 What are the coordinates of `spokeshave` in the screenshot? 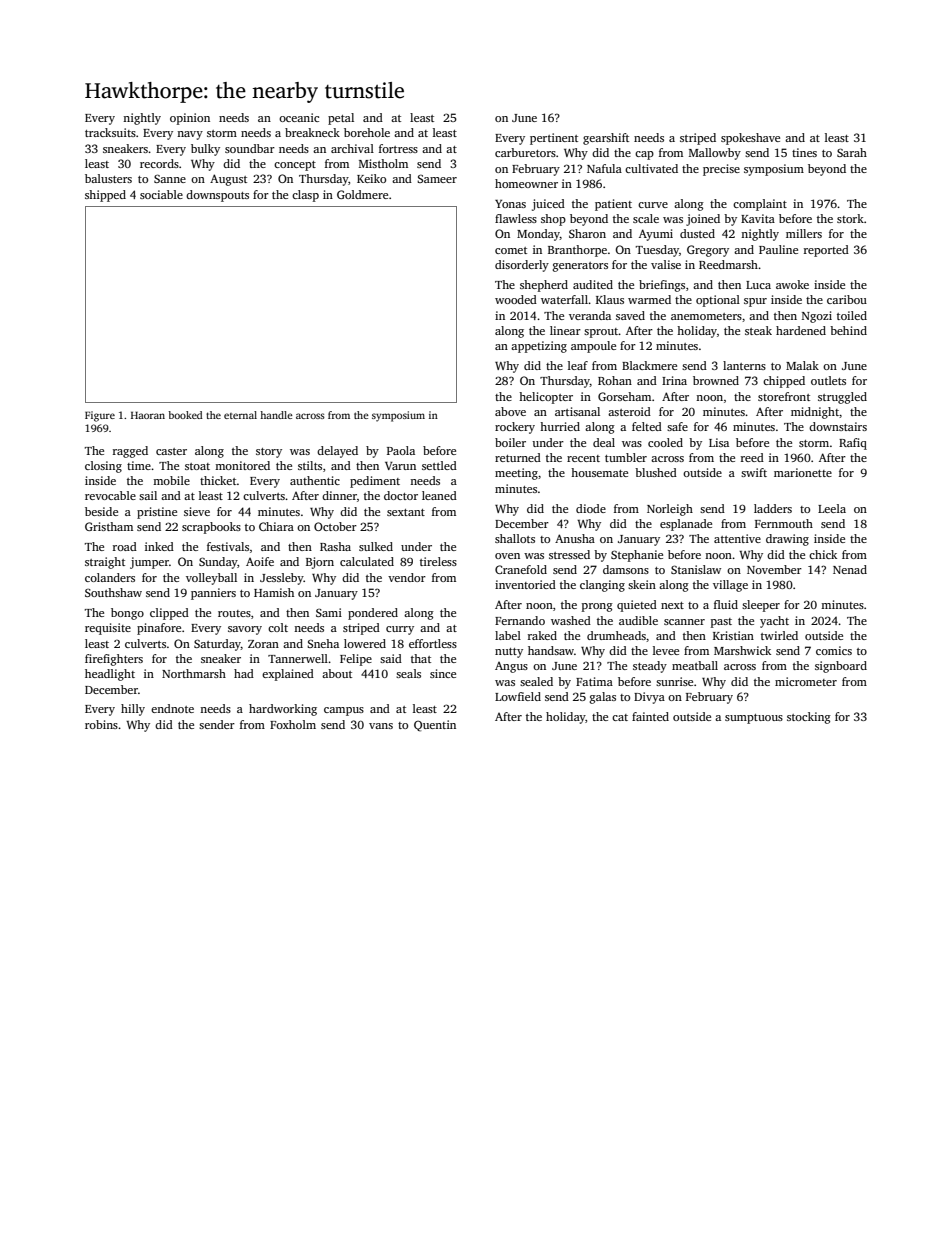 It's located at (750, 139).
